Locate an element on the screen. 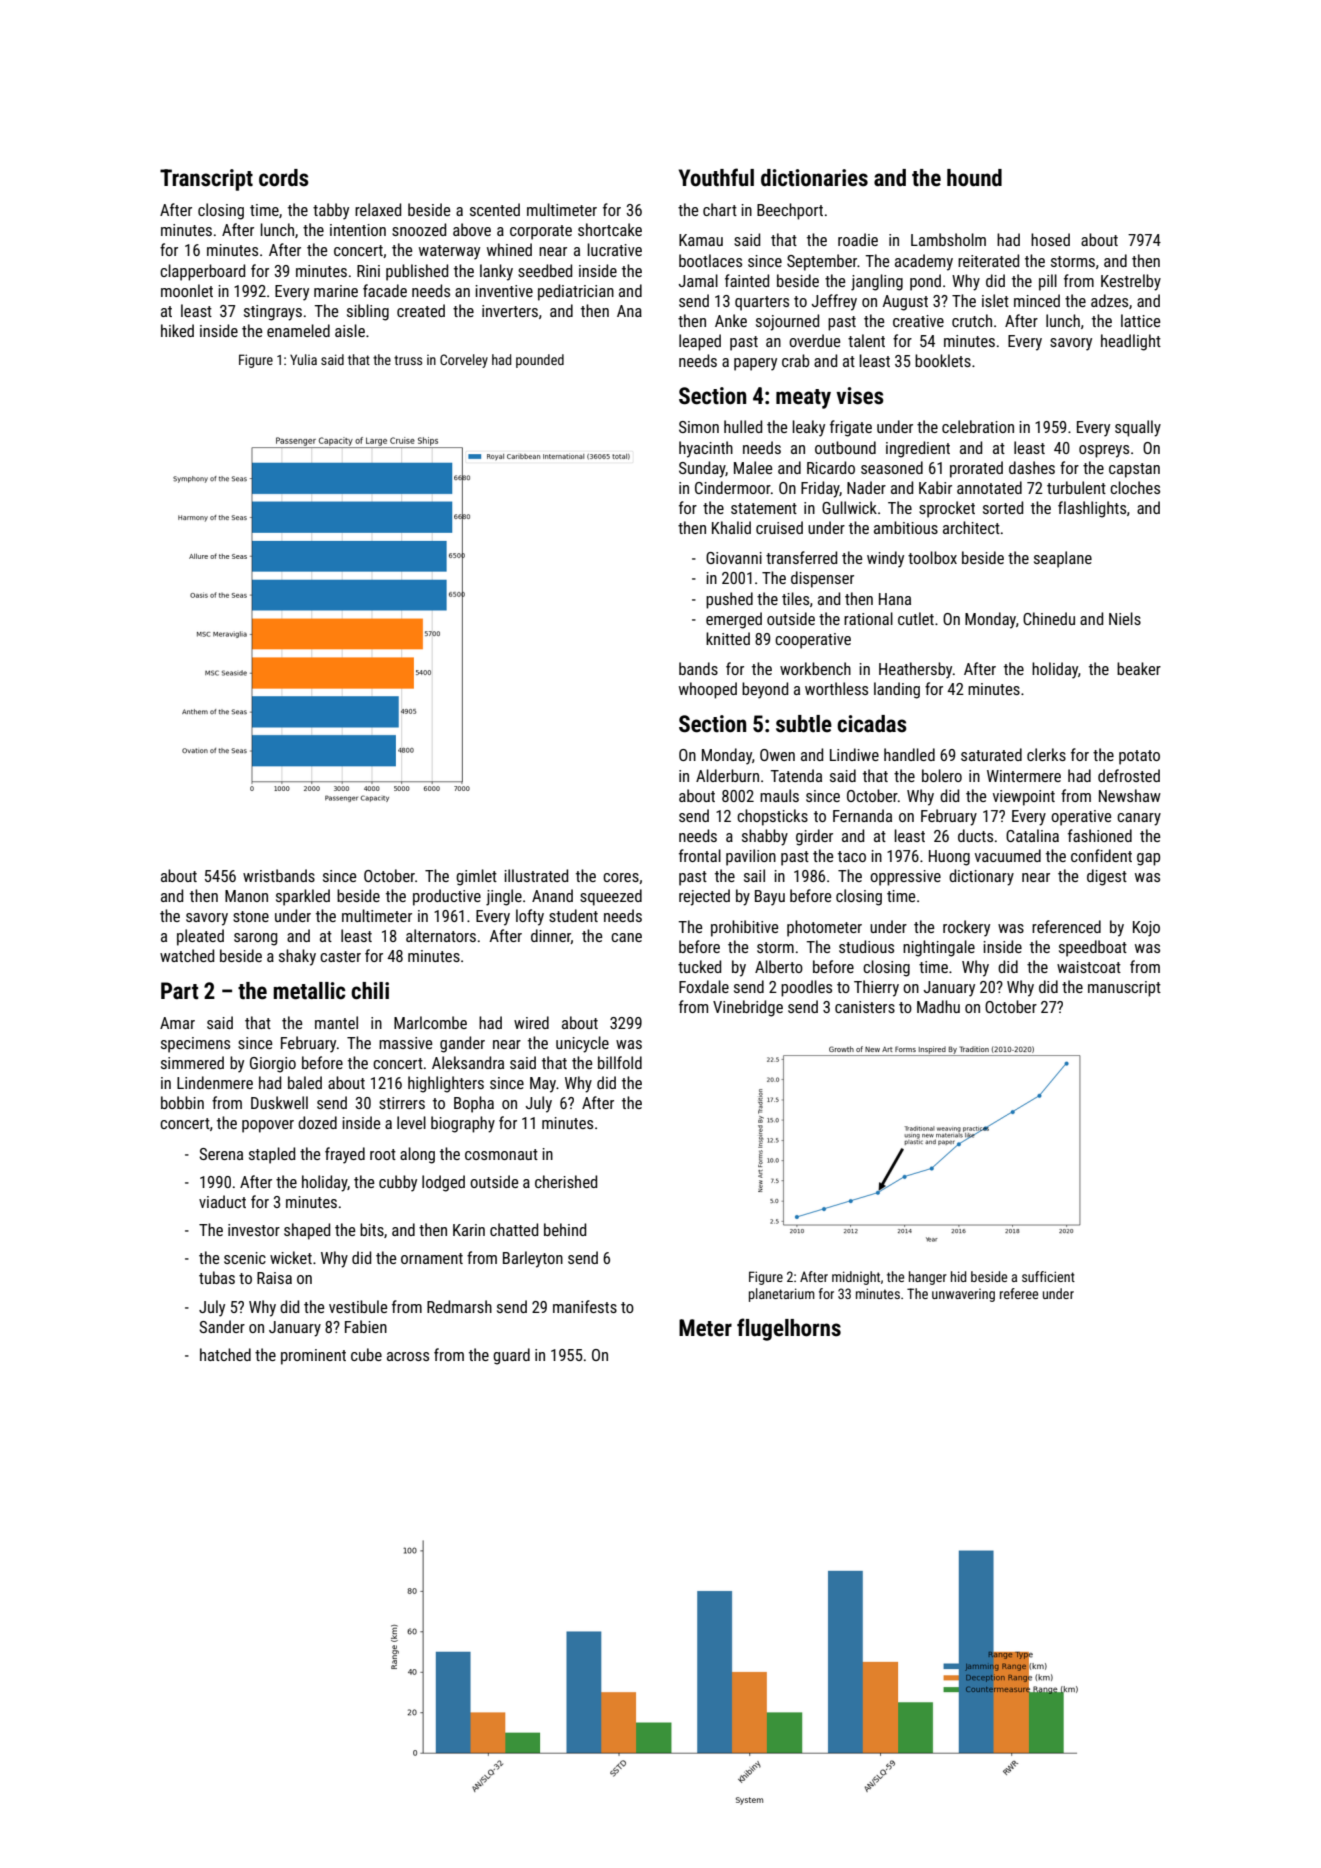  Transcript is located at coordinates (206, 180).
